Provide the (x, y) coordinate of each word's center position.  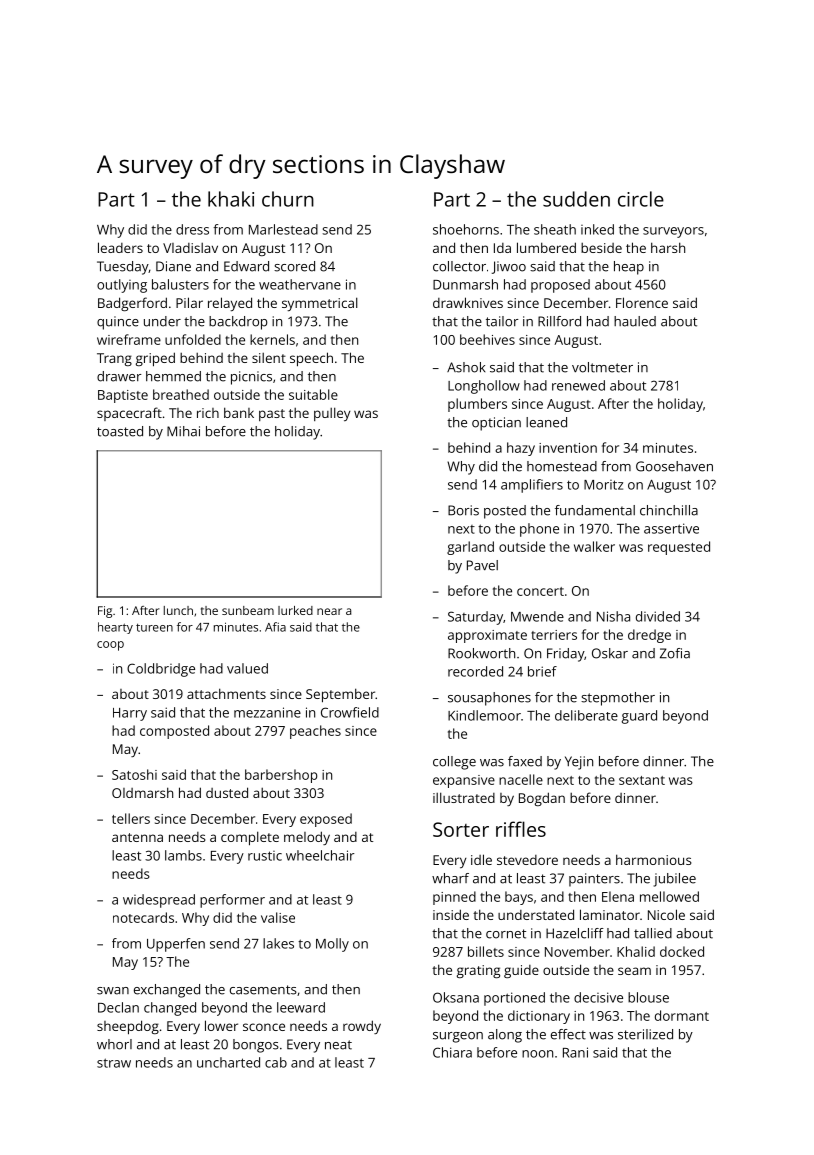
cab (276, 1062)
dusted (227, 792)
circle (641, 199)
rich (208, 413)
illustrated (464, 797)
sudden (576, 199)
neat (338, 1045)
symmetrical (320, 304)
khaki (231, 199)
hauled (635, 321)
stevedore (527, 860)
